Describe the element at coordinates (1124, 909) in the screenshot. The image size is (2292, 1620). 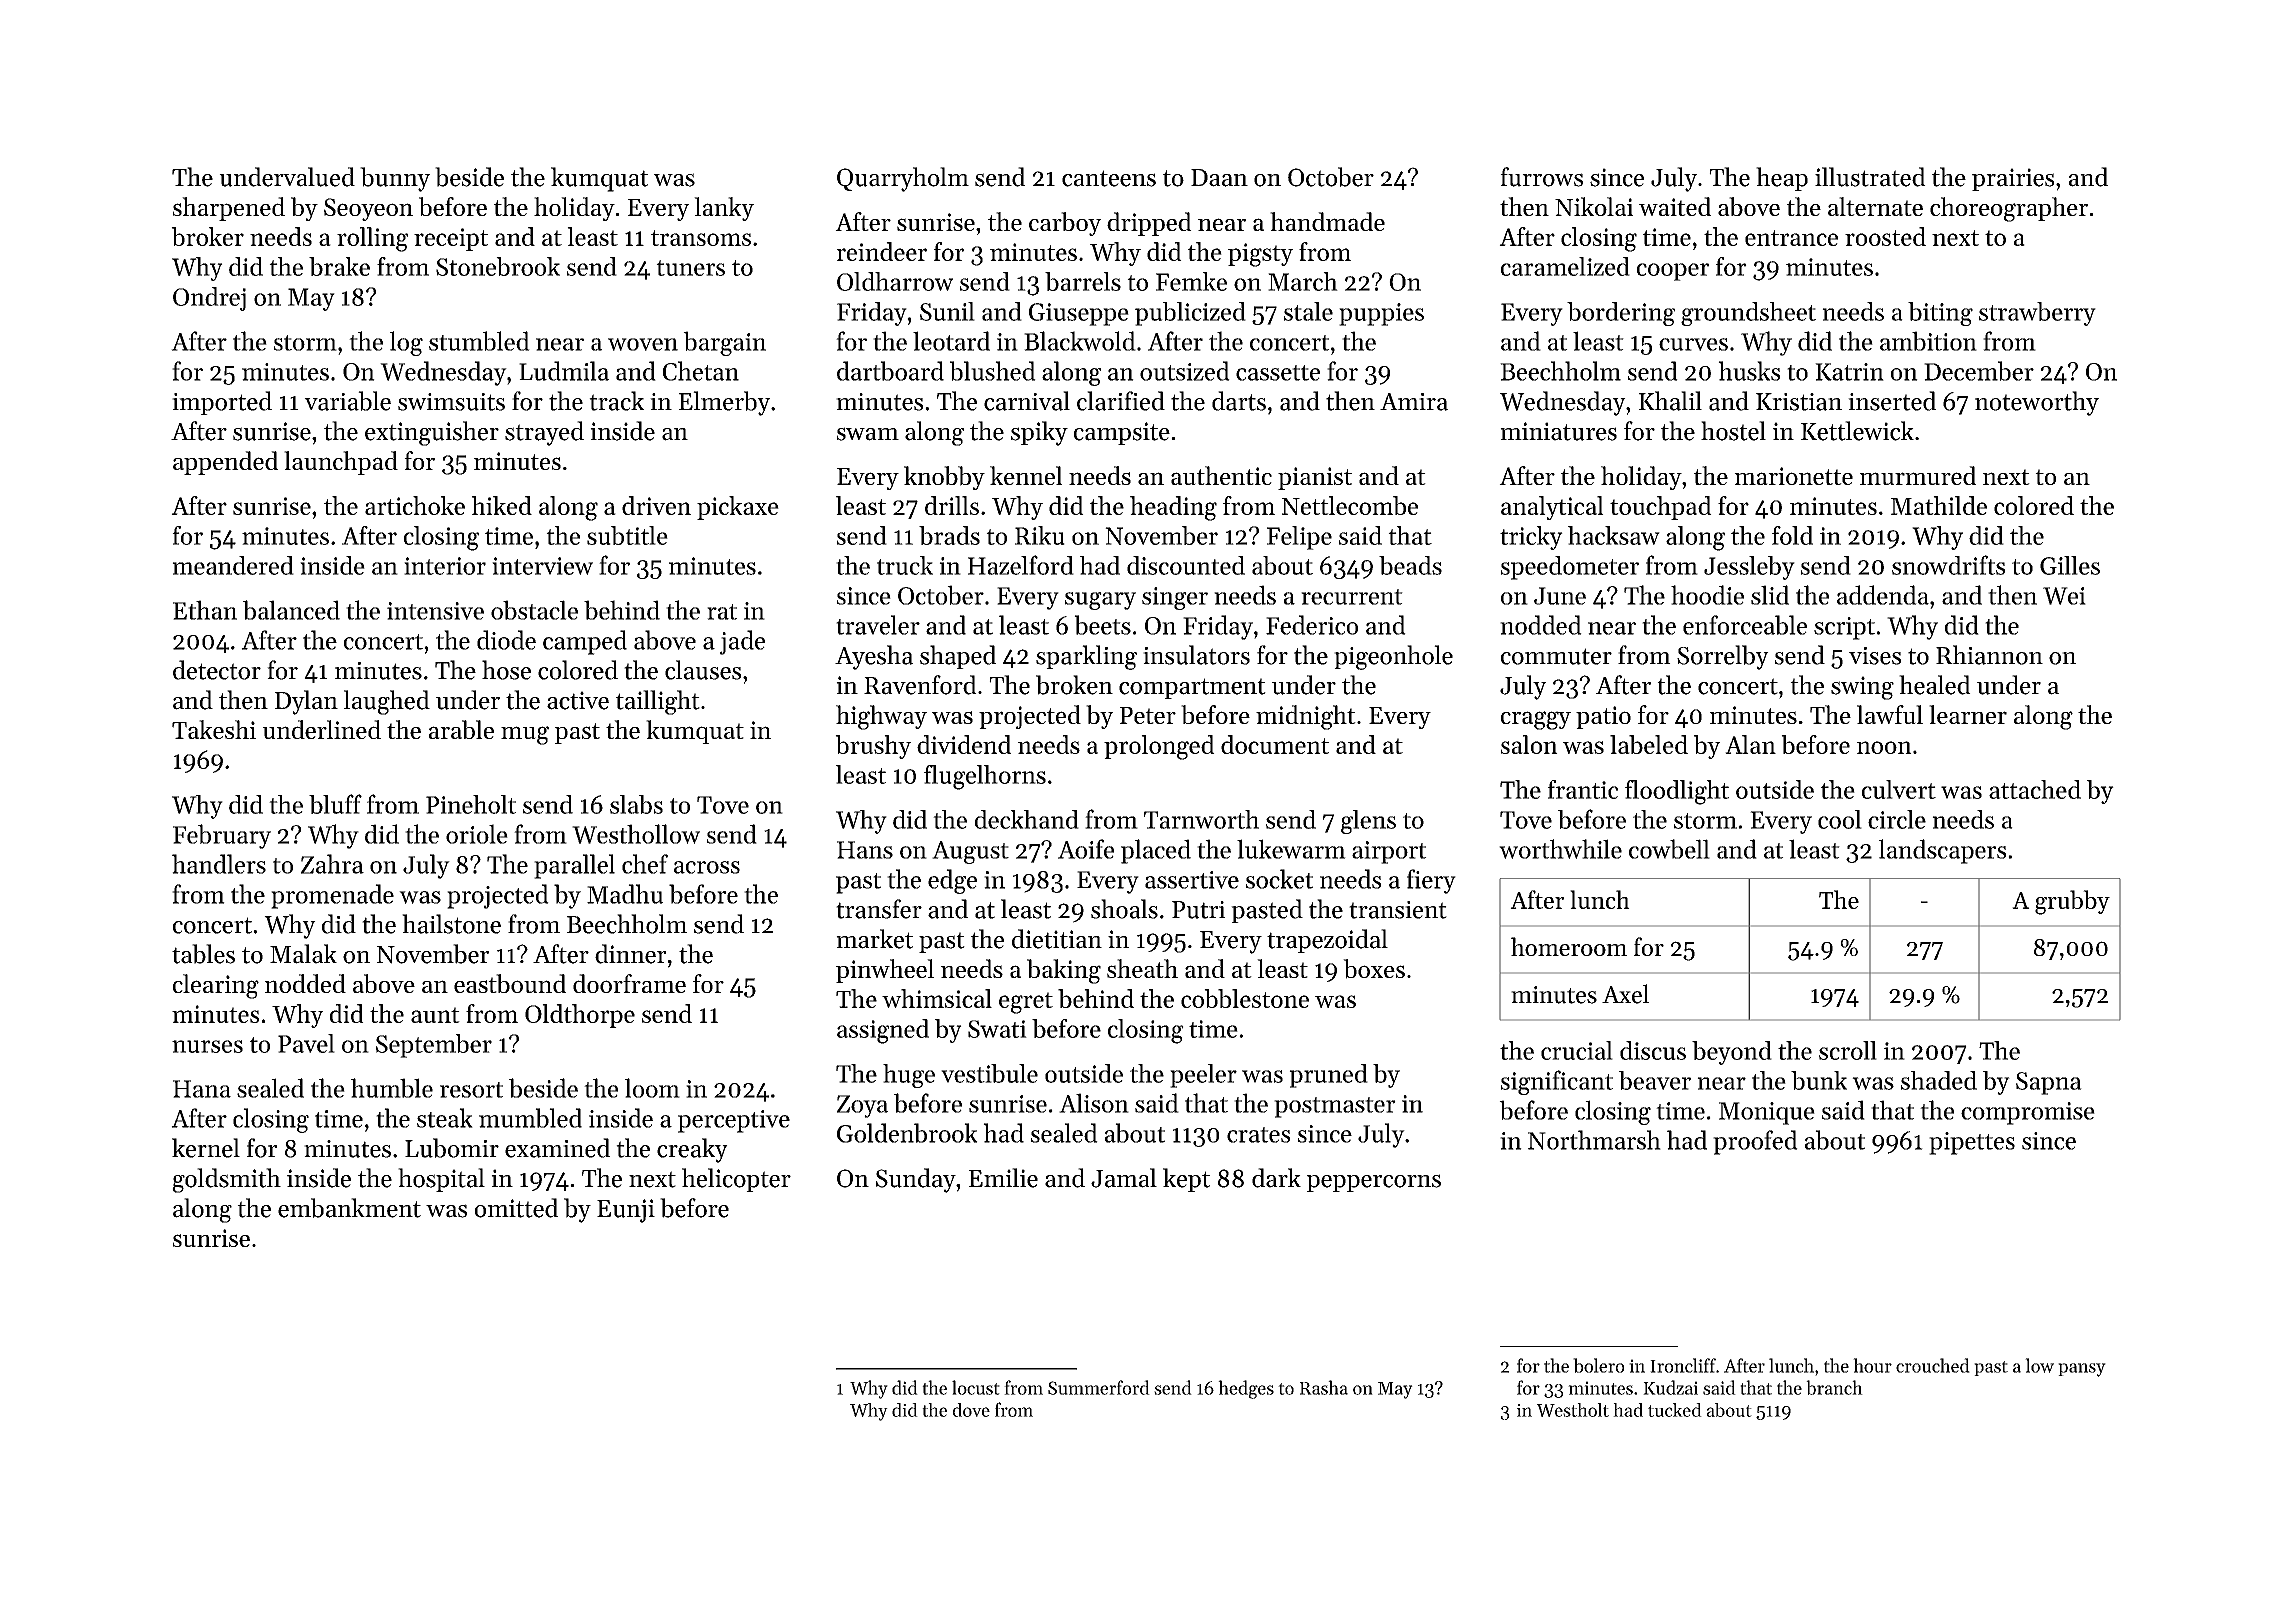
I see `shoals` at that location.
